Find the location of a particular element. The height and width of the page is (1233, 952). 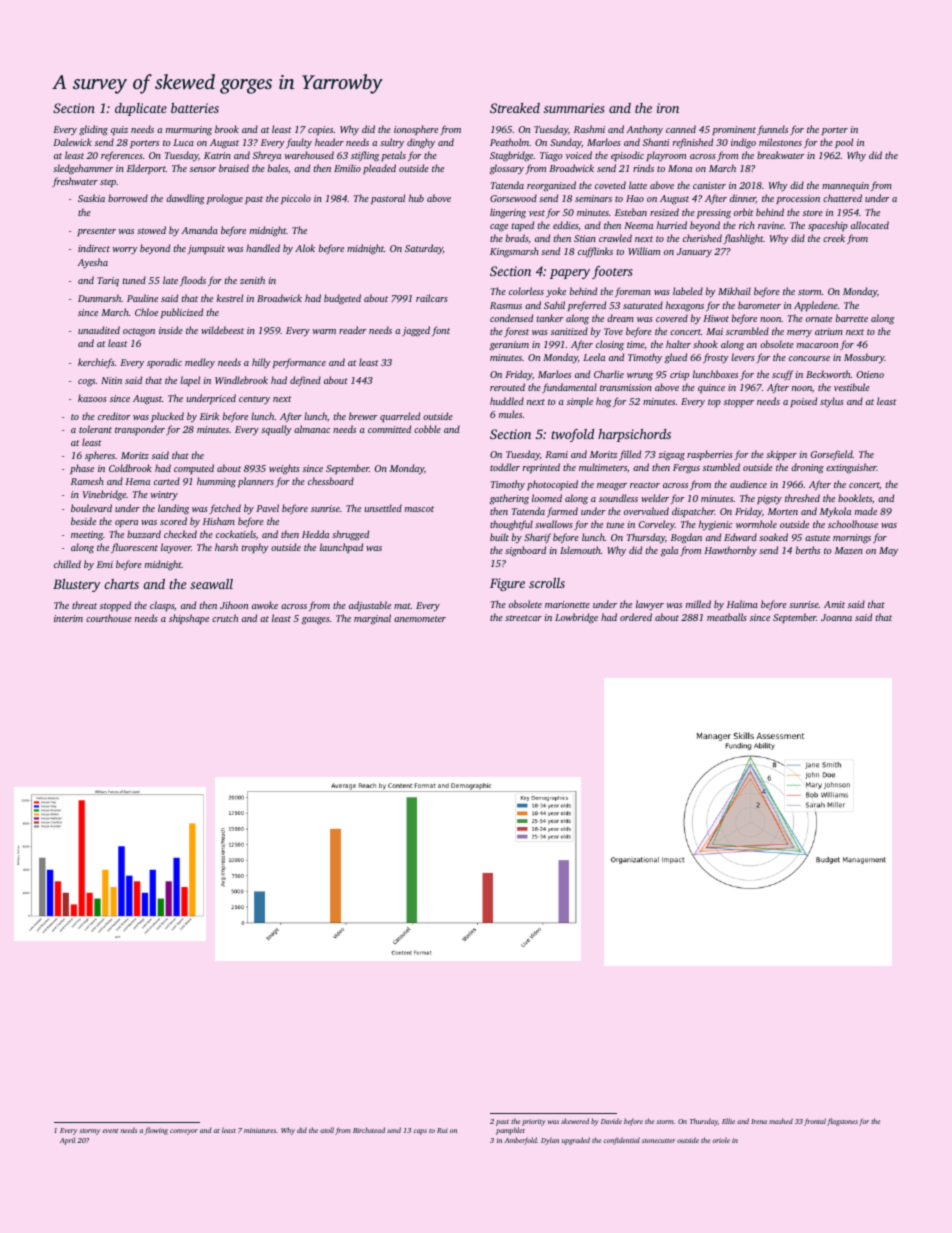

batteries is located at coordinates (195, 108).
